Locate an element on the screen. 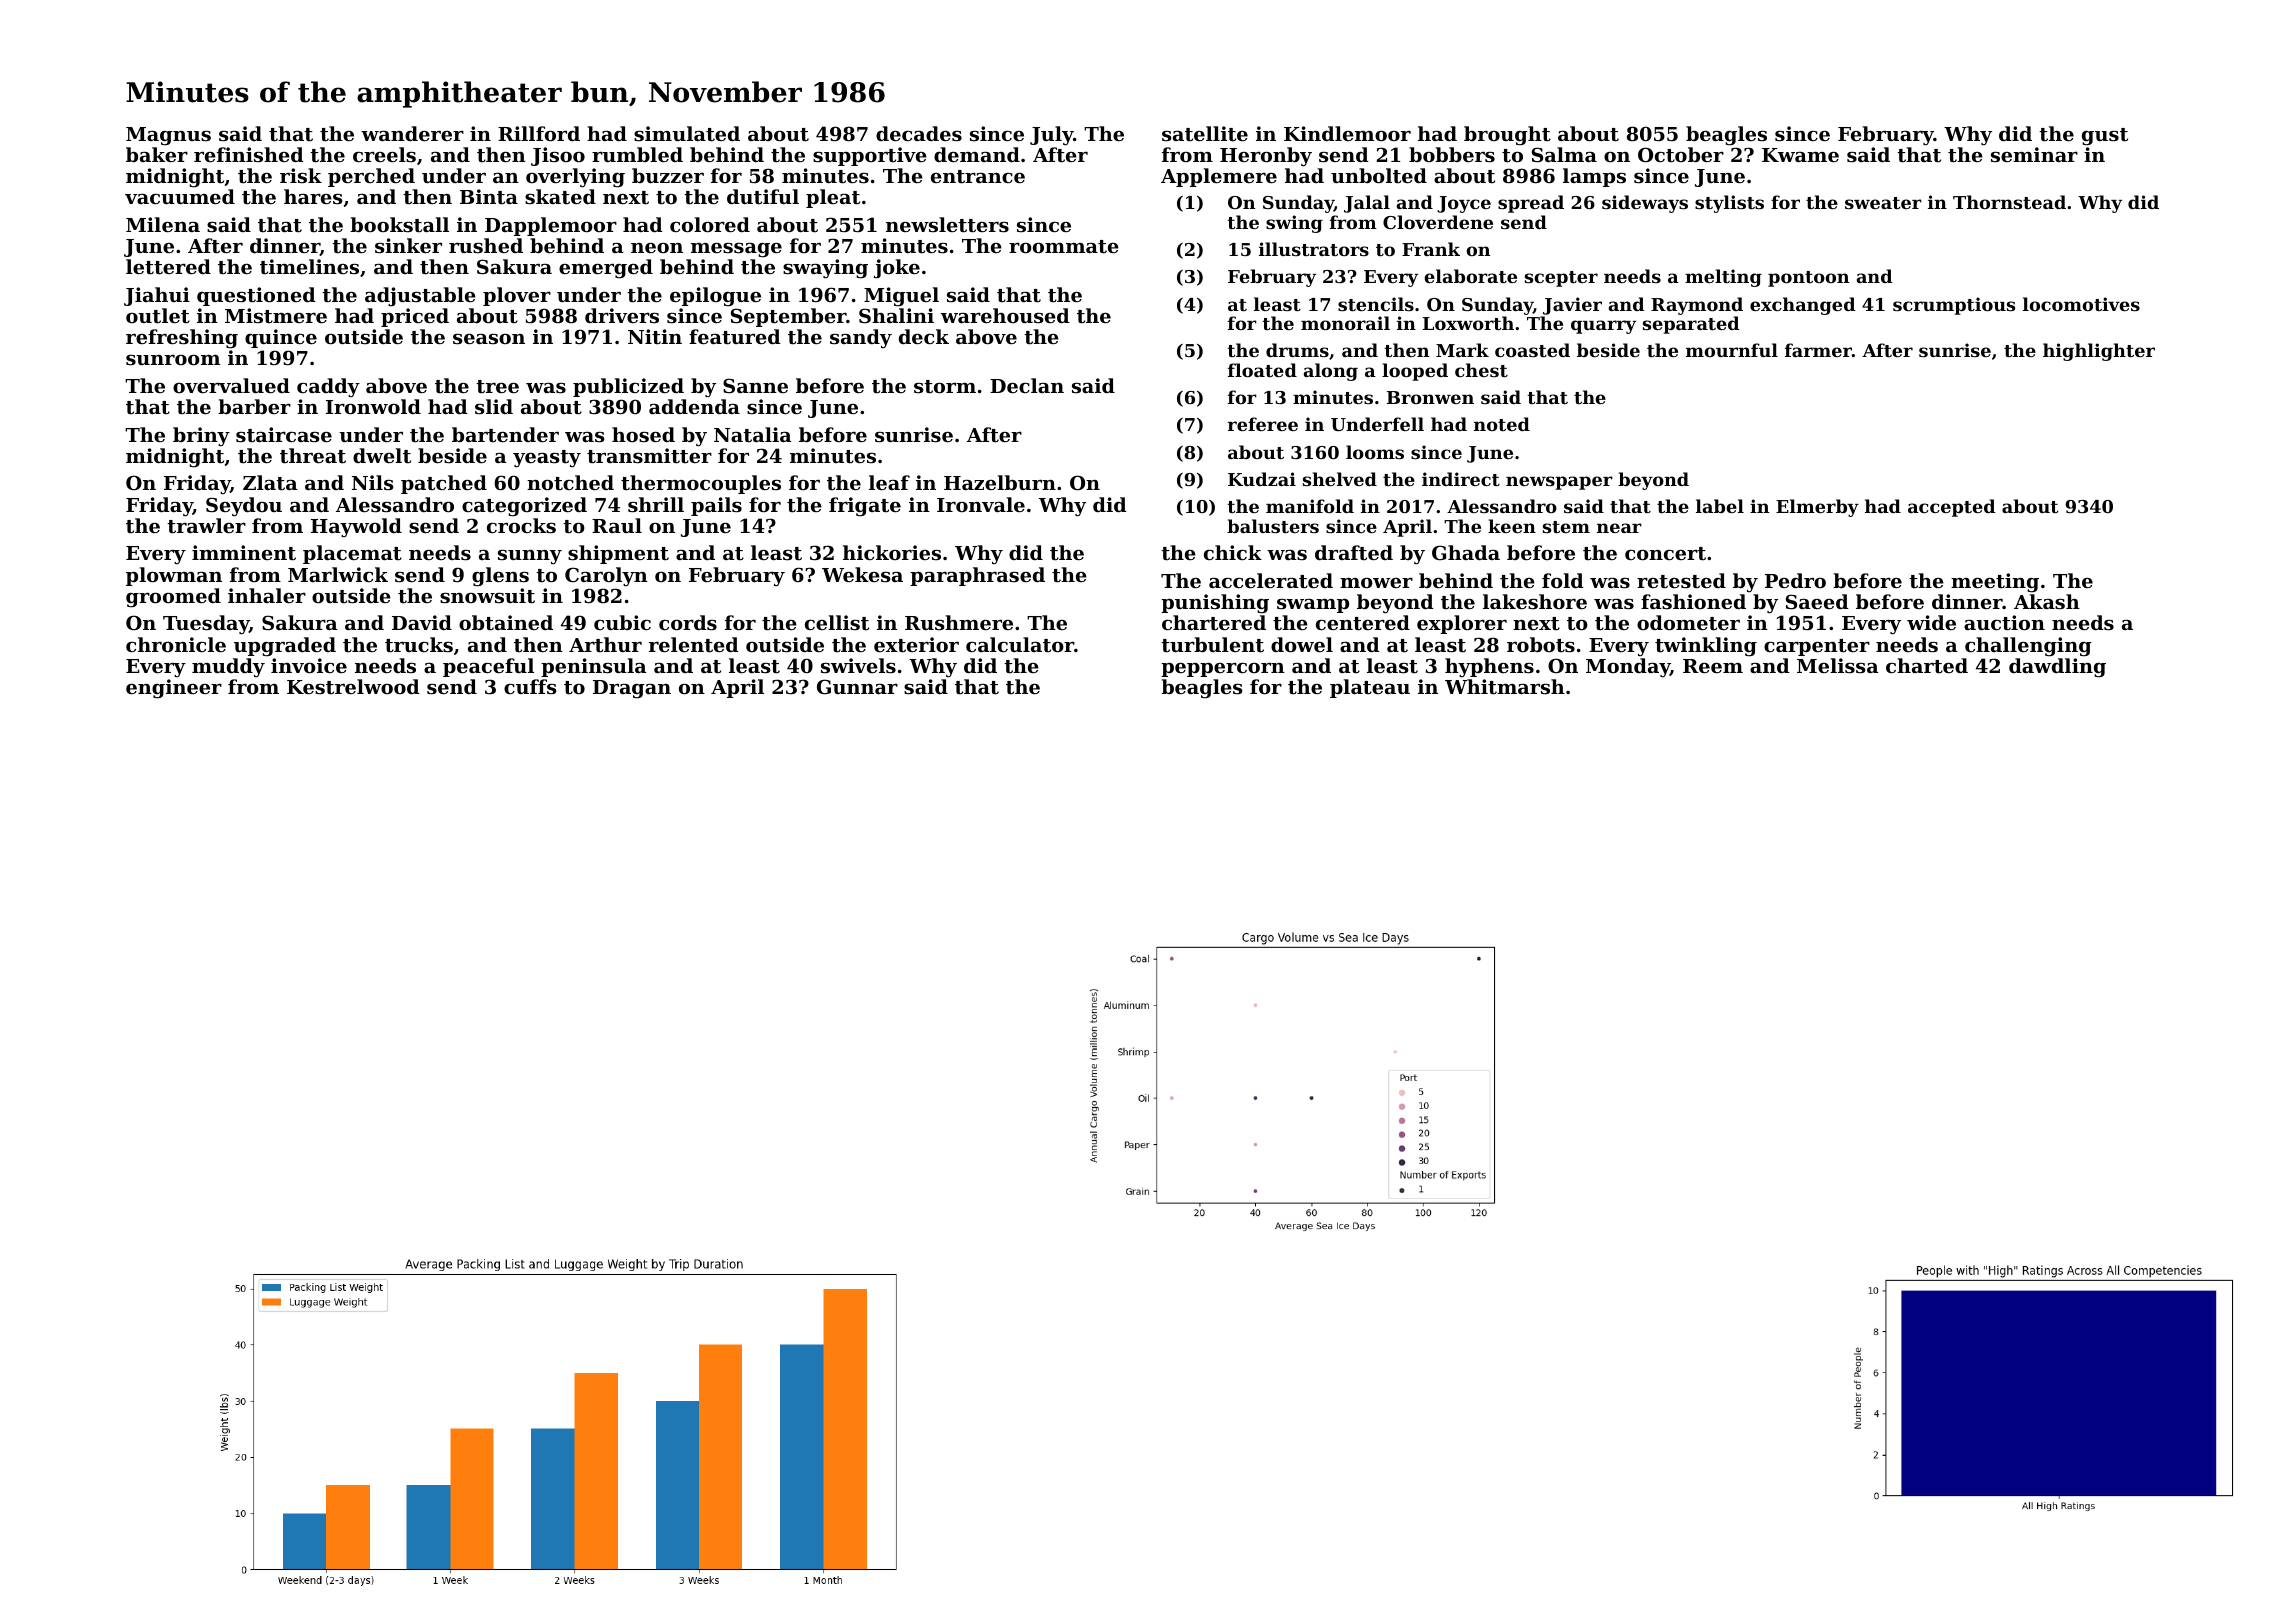 This screenshot has width=2293, height=1622. newsletters is located at coordinates (947, 225).
